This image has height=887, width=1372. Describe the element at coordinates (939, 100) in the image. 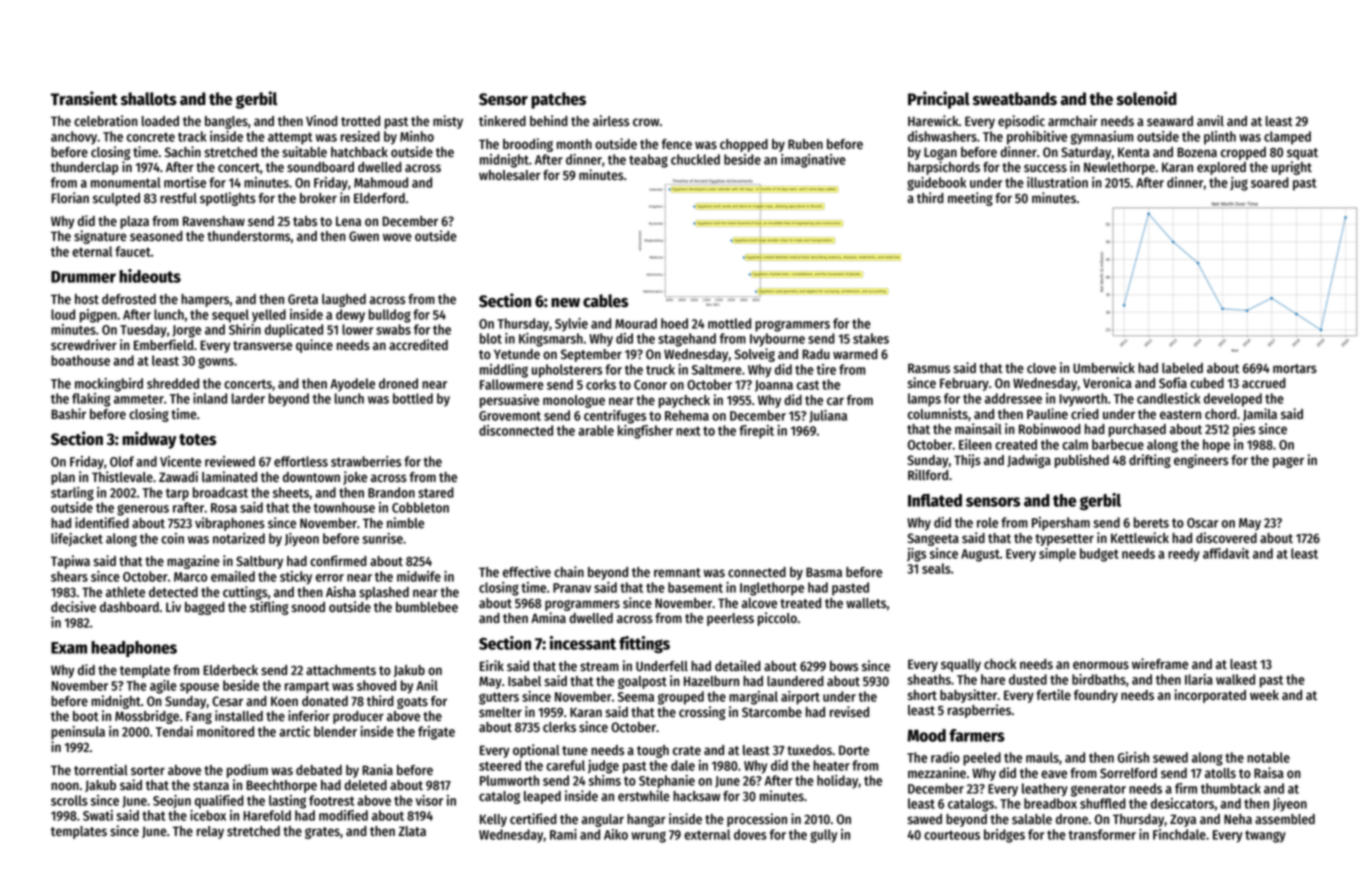

I see `Principal` at that location.
